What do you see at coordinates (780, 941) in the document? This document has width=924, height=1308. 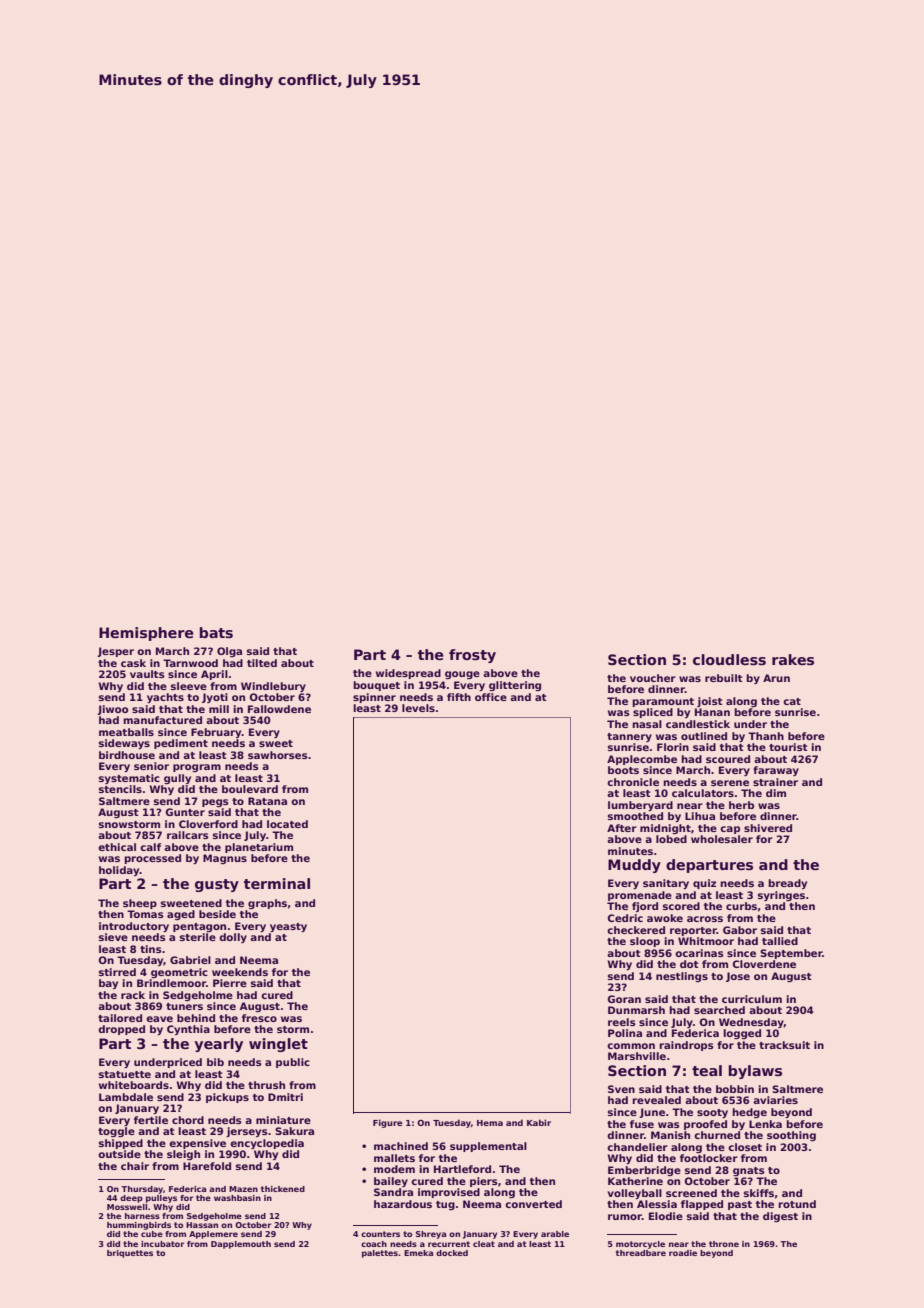 I see `tallied` at bounding box center [780, 941].
